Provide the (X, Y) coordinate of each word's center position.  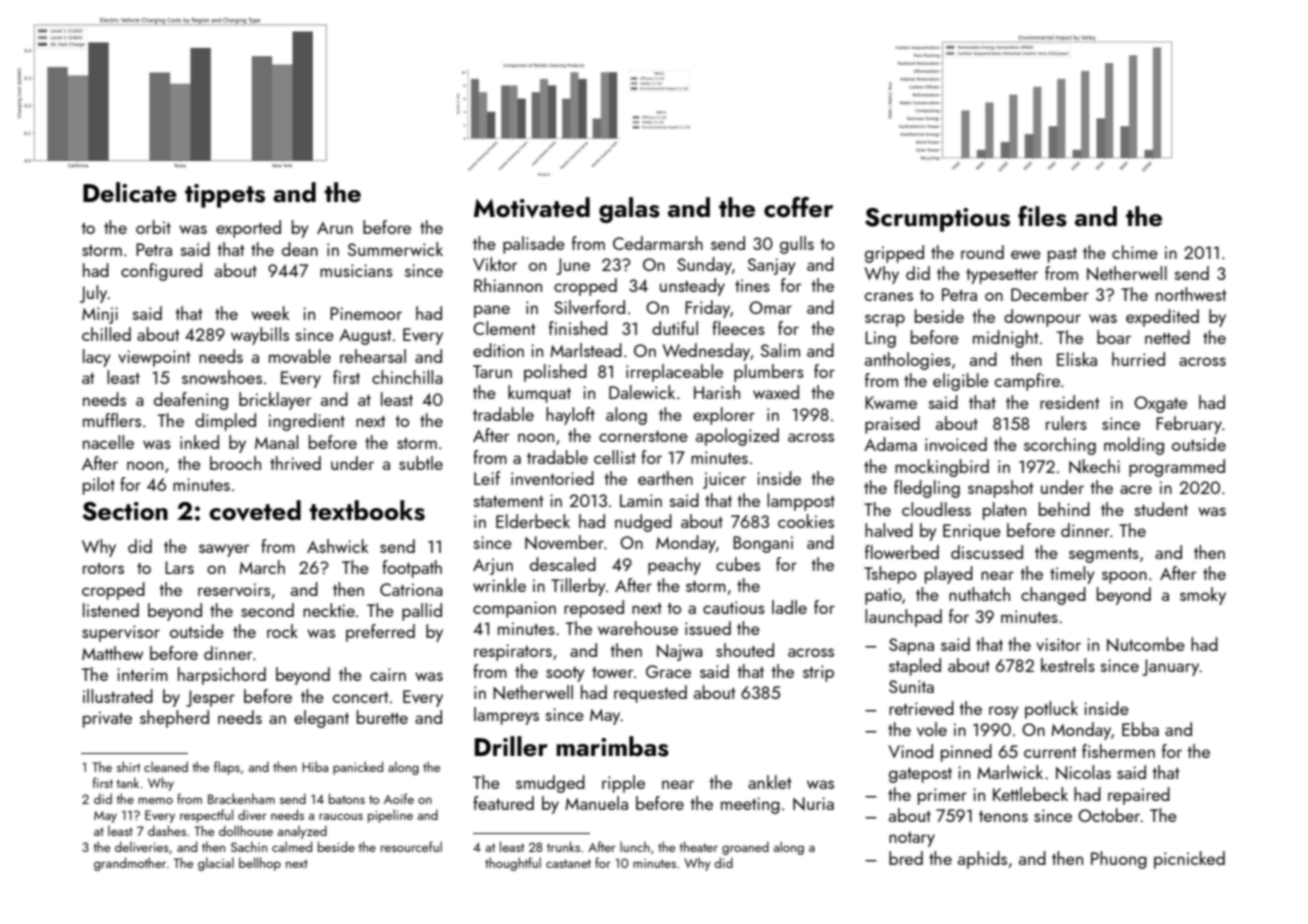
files (1042, 216)
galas (629, 210)
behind (1064, 509)
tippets (225, 196)
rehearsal (373, 356)
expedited (1162, 318)
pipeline (390, 816)
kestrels (1068, 665)
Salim (780, 350)
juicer (724, 480)
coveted (255, 510)
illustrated (118, 696)
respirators (513, 652)
